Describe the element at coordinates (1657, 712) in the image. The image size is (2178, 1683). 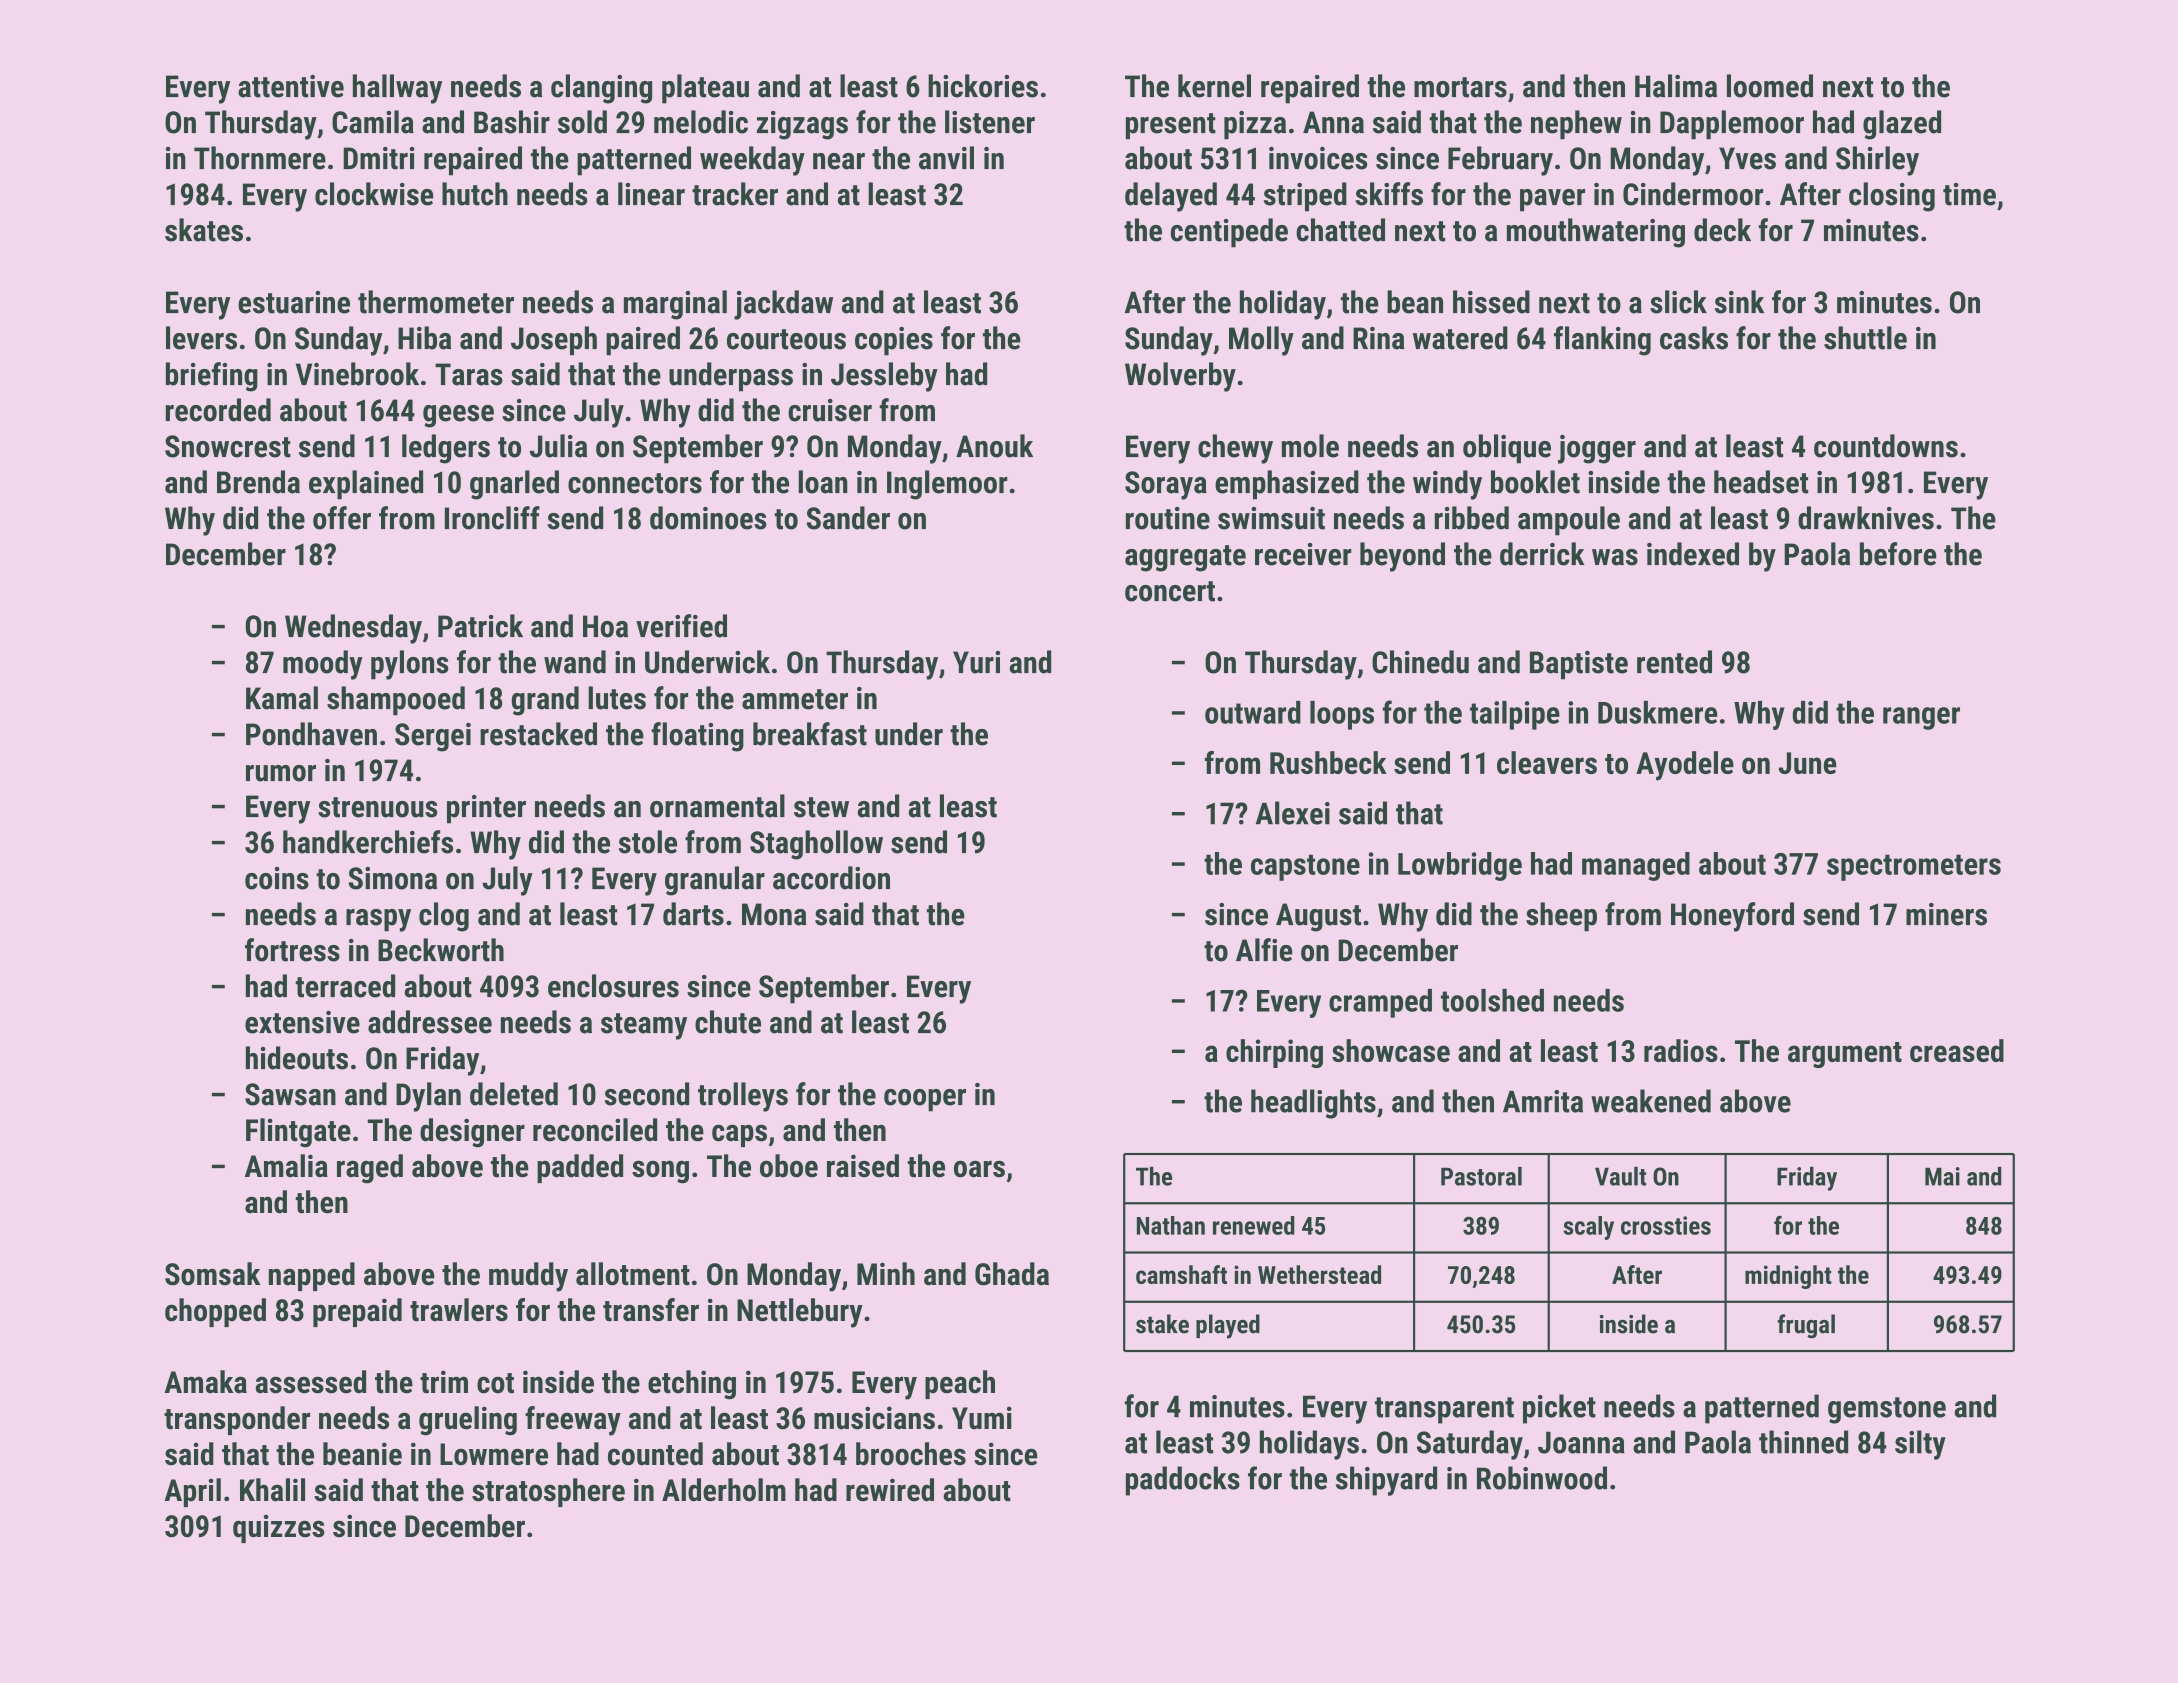
I see `Duskmere` at that location.
